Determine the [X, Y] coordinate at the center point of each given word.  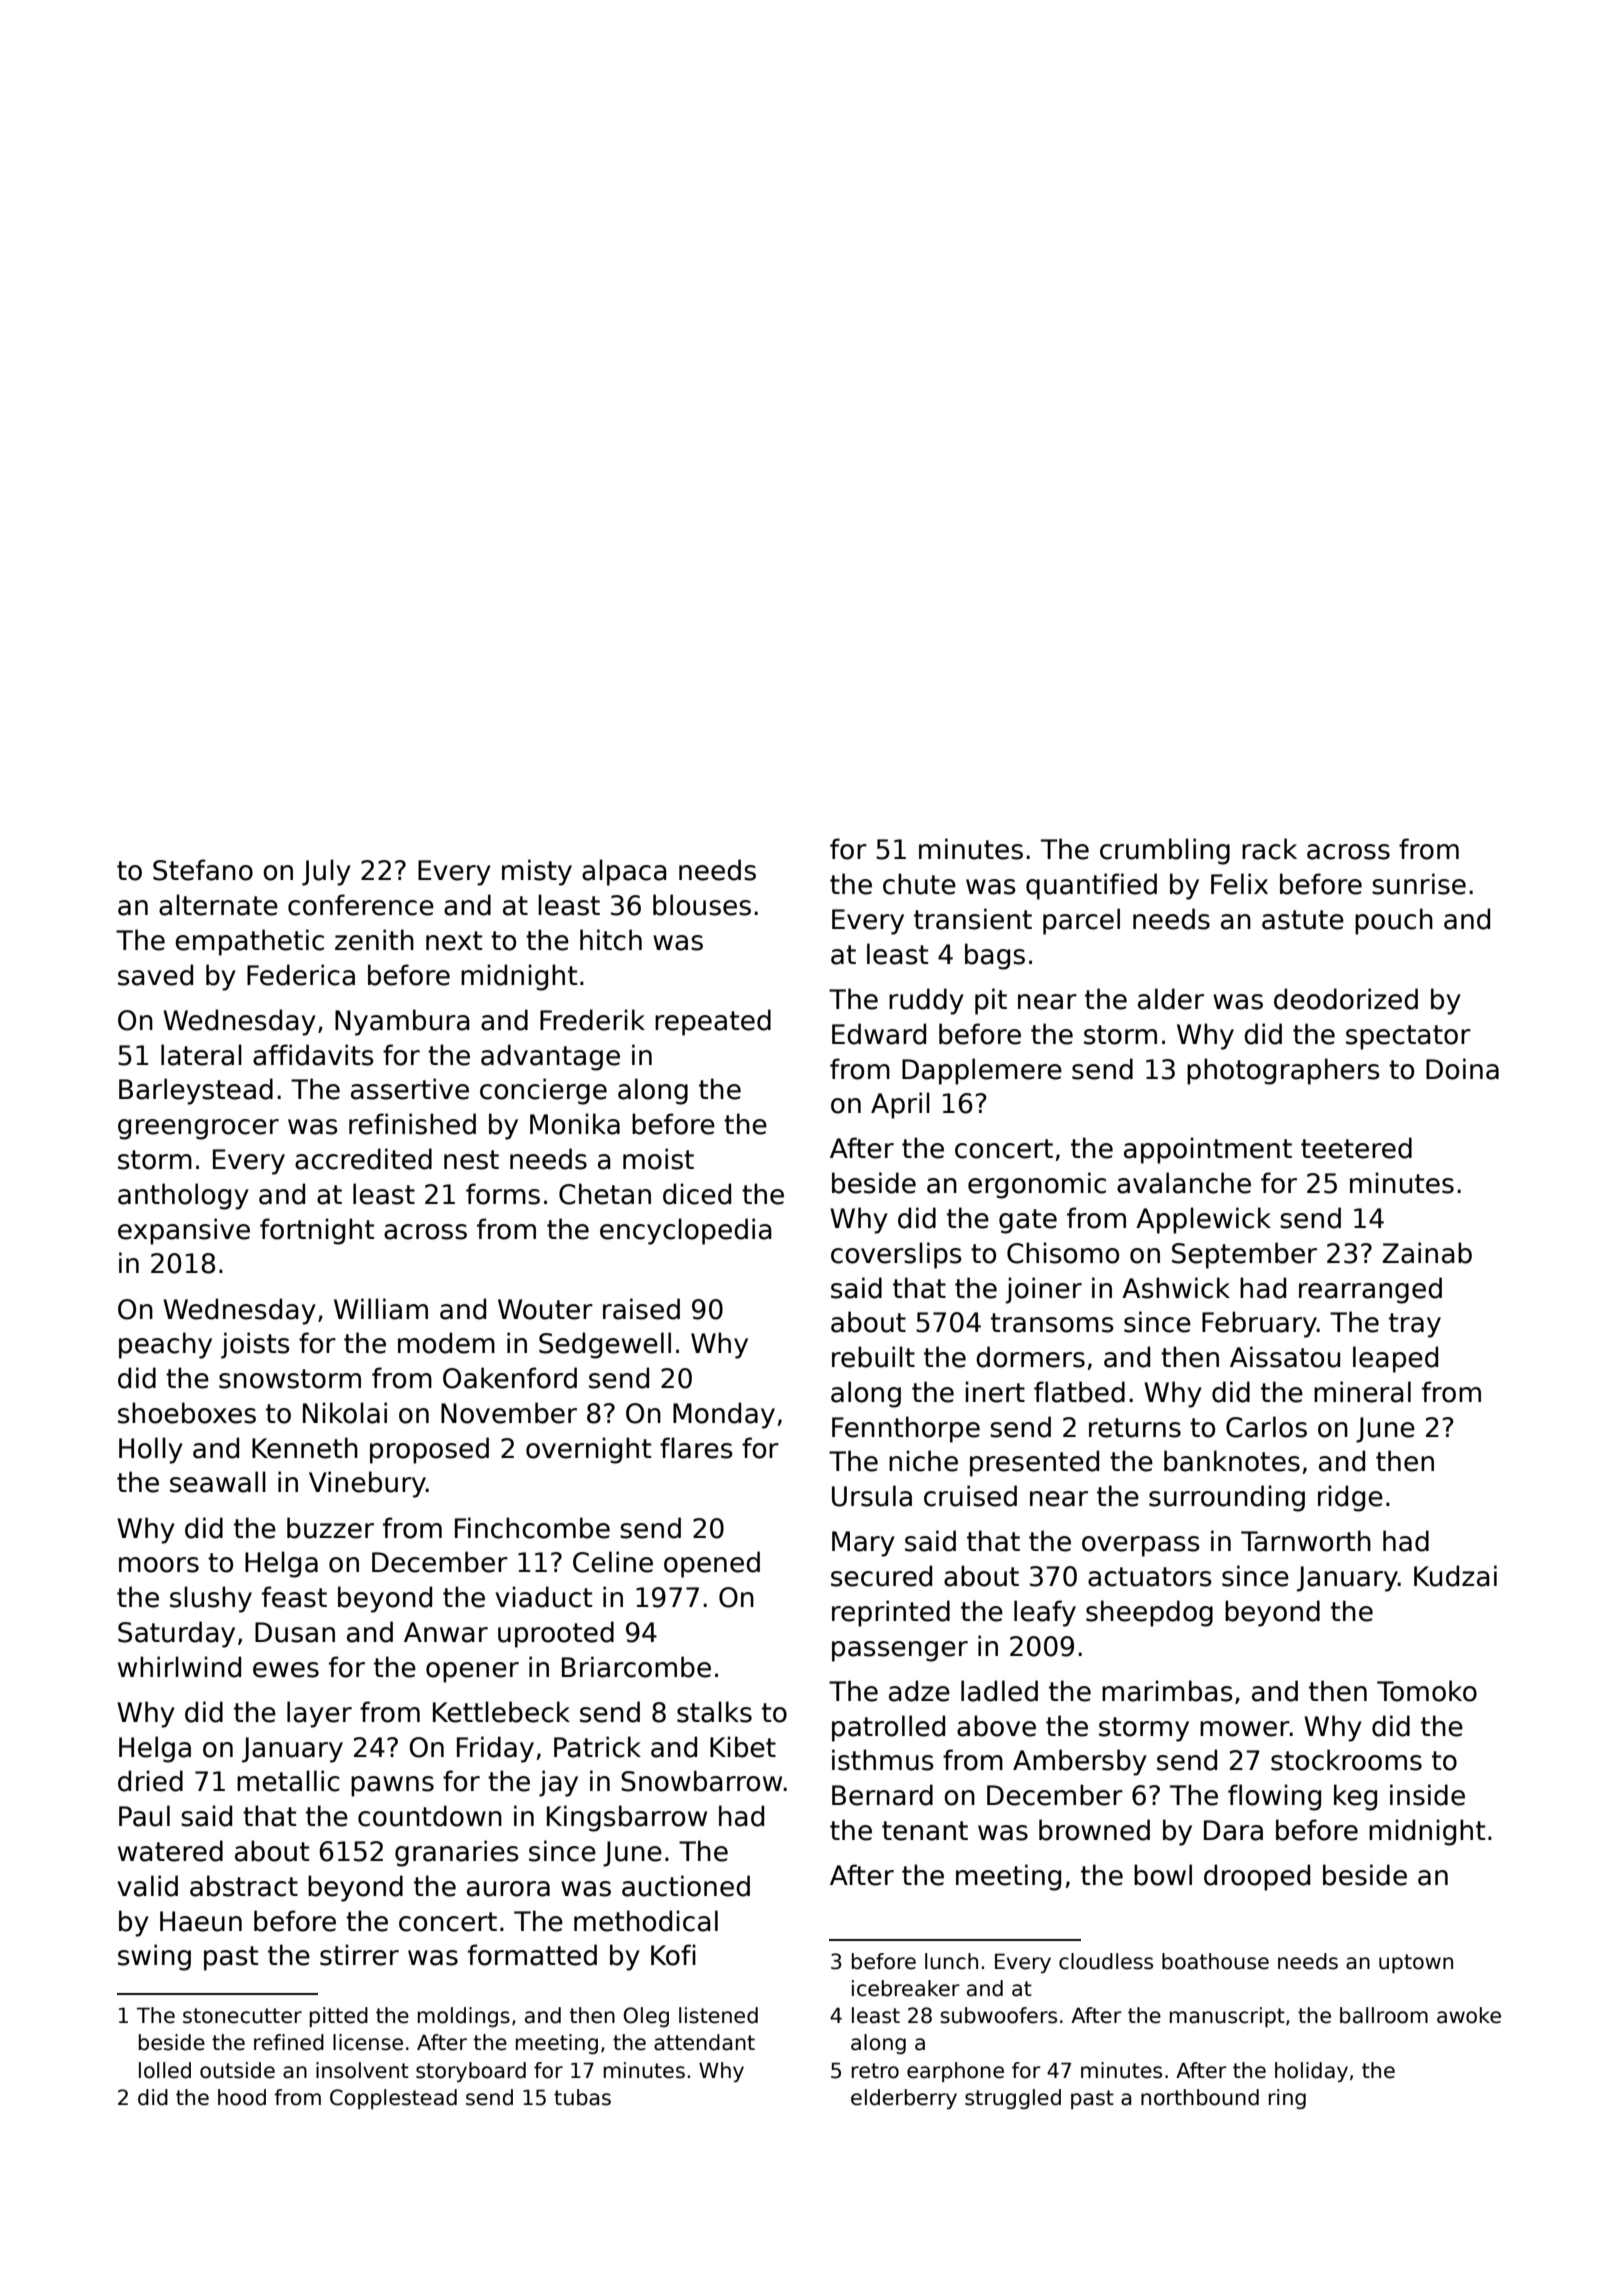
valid [147, 1886]
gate [1028, 1221]
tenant [925, 1831]
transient [973, 919]
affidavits [313, 1055]
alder [1171, 999]
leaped [1395, 1359]
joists [255, 1345]
